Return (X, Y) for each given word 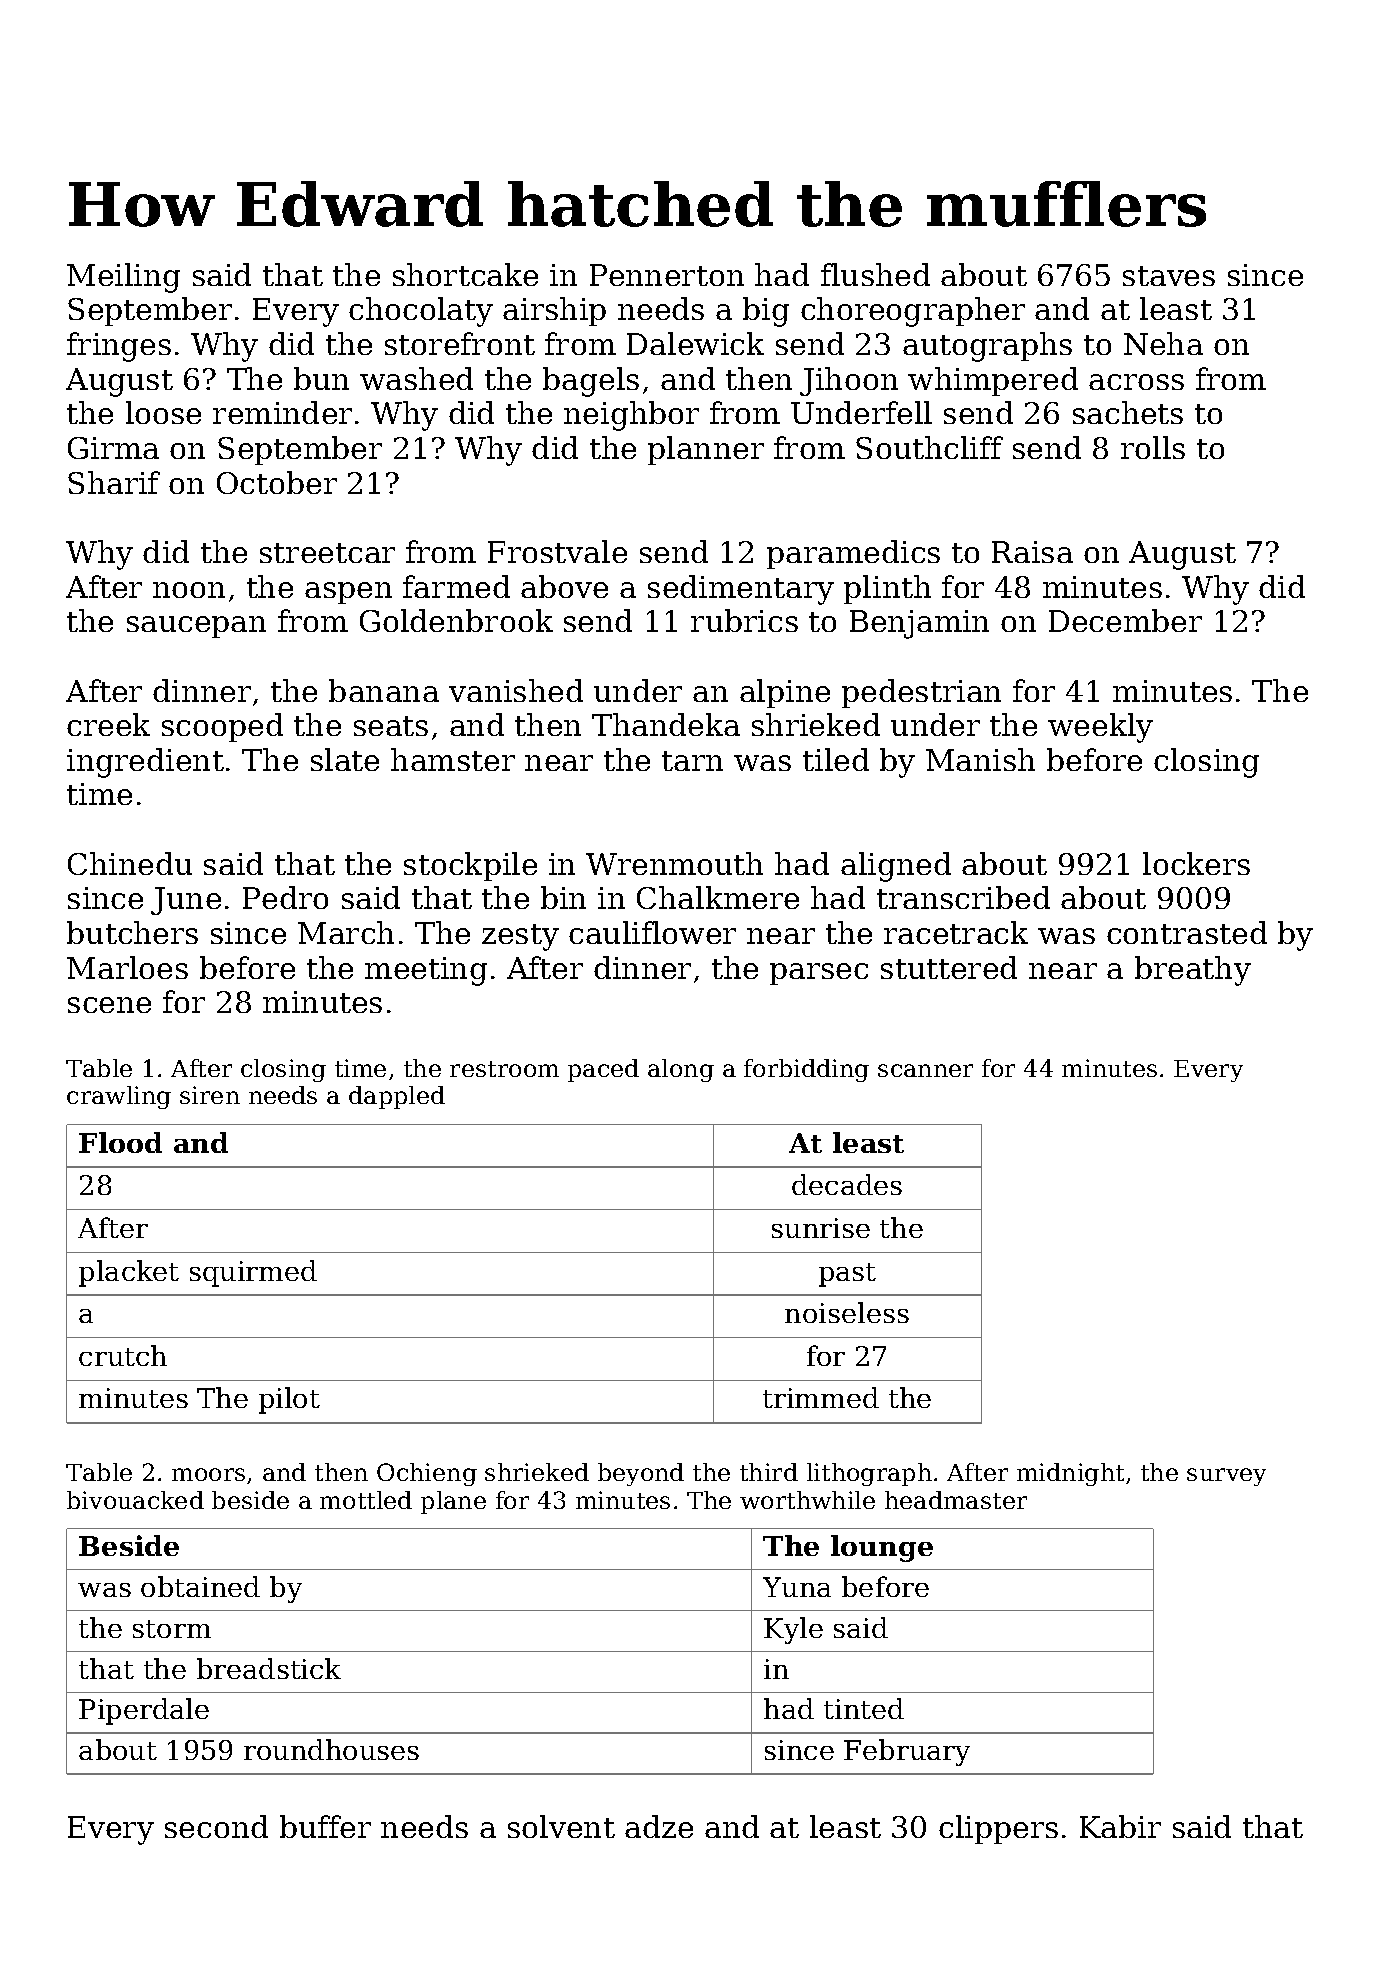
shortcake (465, 274)
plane (453, 1502)
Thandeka (666, 724)
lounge (882, 1548)
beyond (641, 1474)
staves (1169, 276)
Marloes (127, 967)
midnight (1070, 1474)
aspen (348, 593)
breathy (1193, 971)
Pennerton (667, 275)
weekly (1100, 728)
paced (603, 1070)
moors (208, 1474)
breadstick (269, 1668)
